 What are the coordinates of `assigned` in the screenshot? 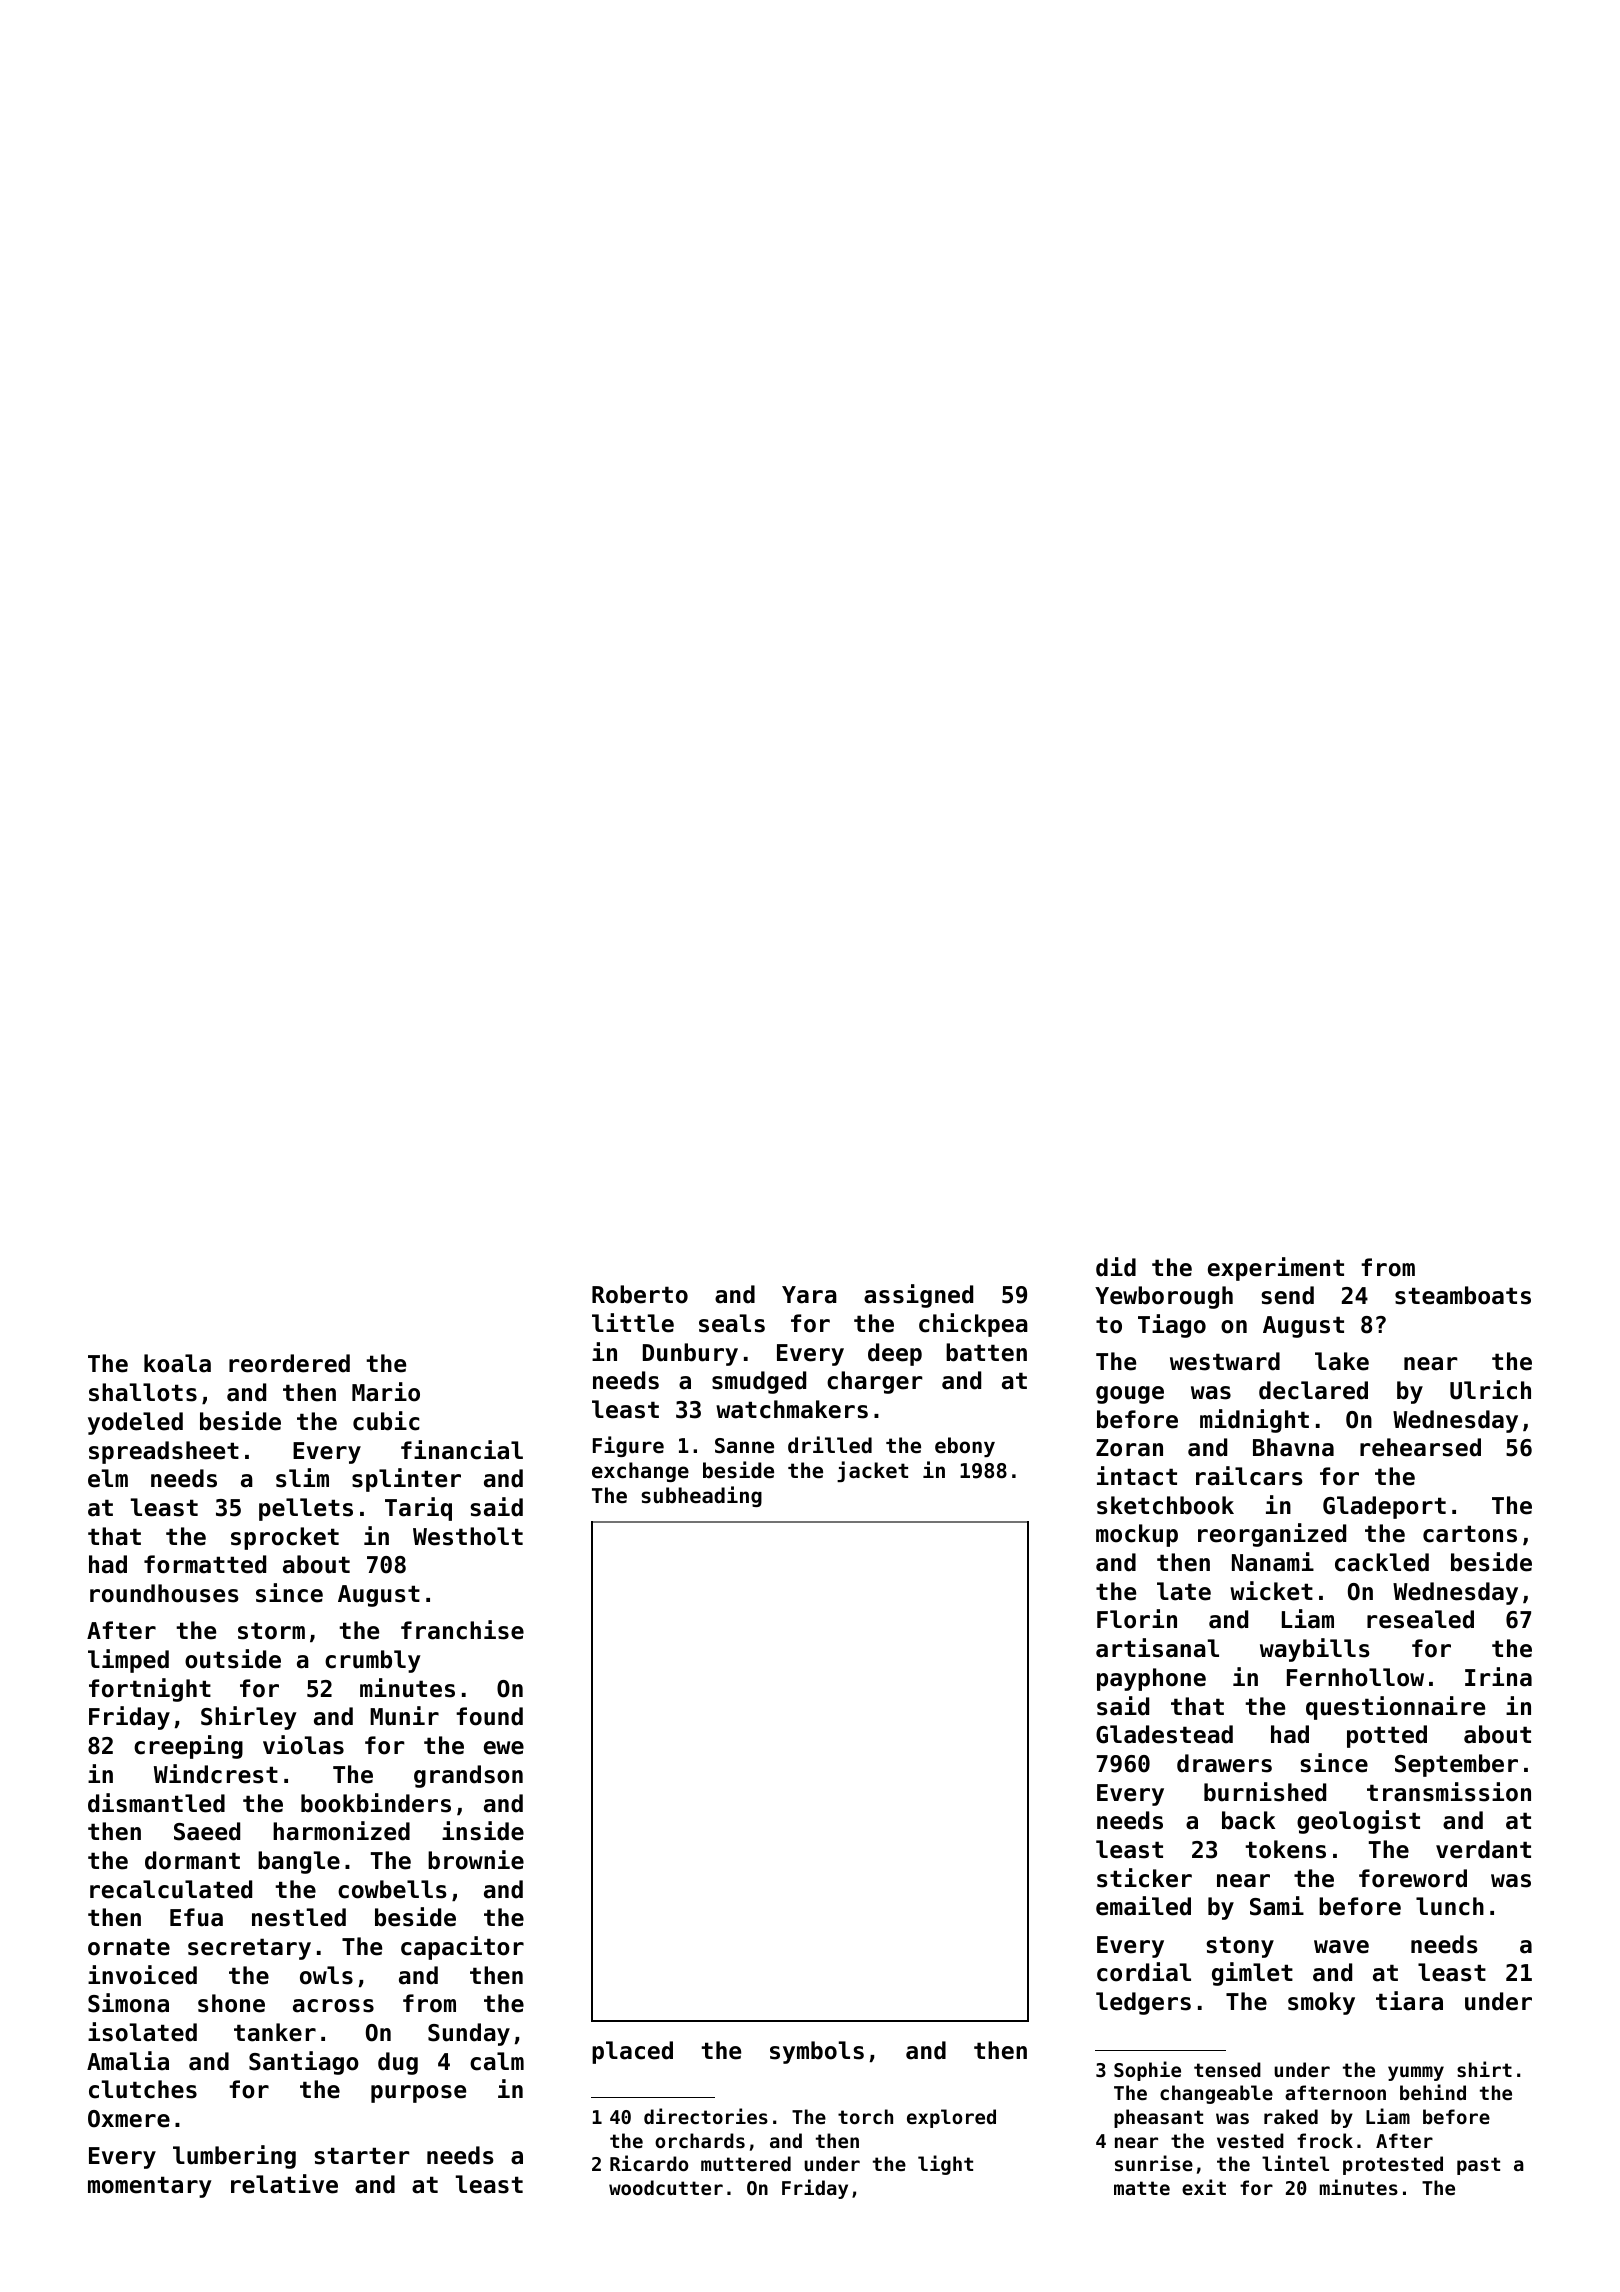 It's located at (918, 1296).
